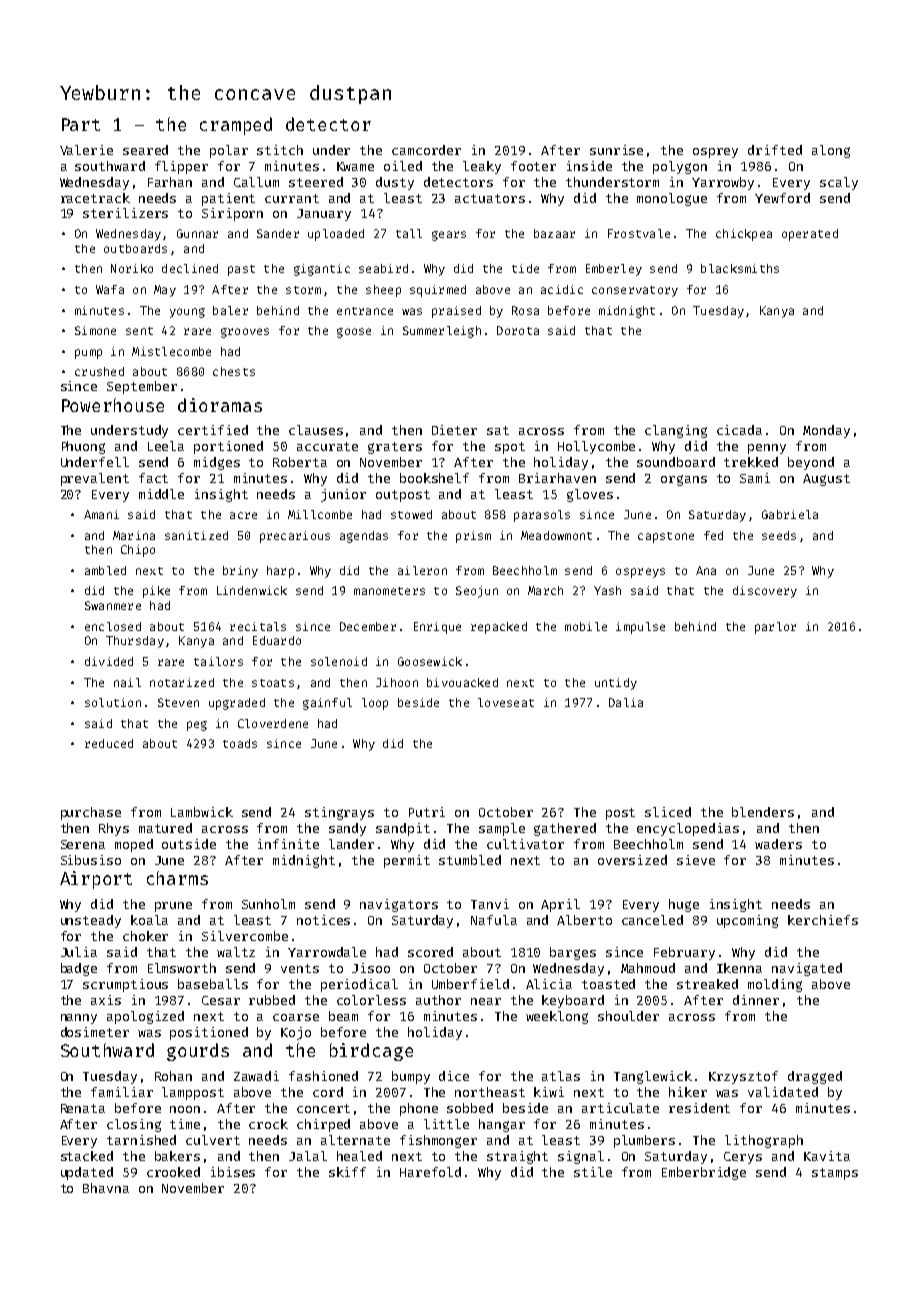  Describe the element at coordinates (228, 199) in the screenshot. I see `patient` at that location.
